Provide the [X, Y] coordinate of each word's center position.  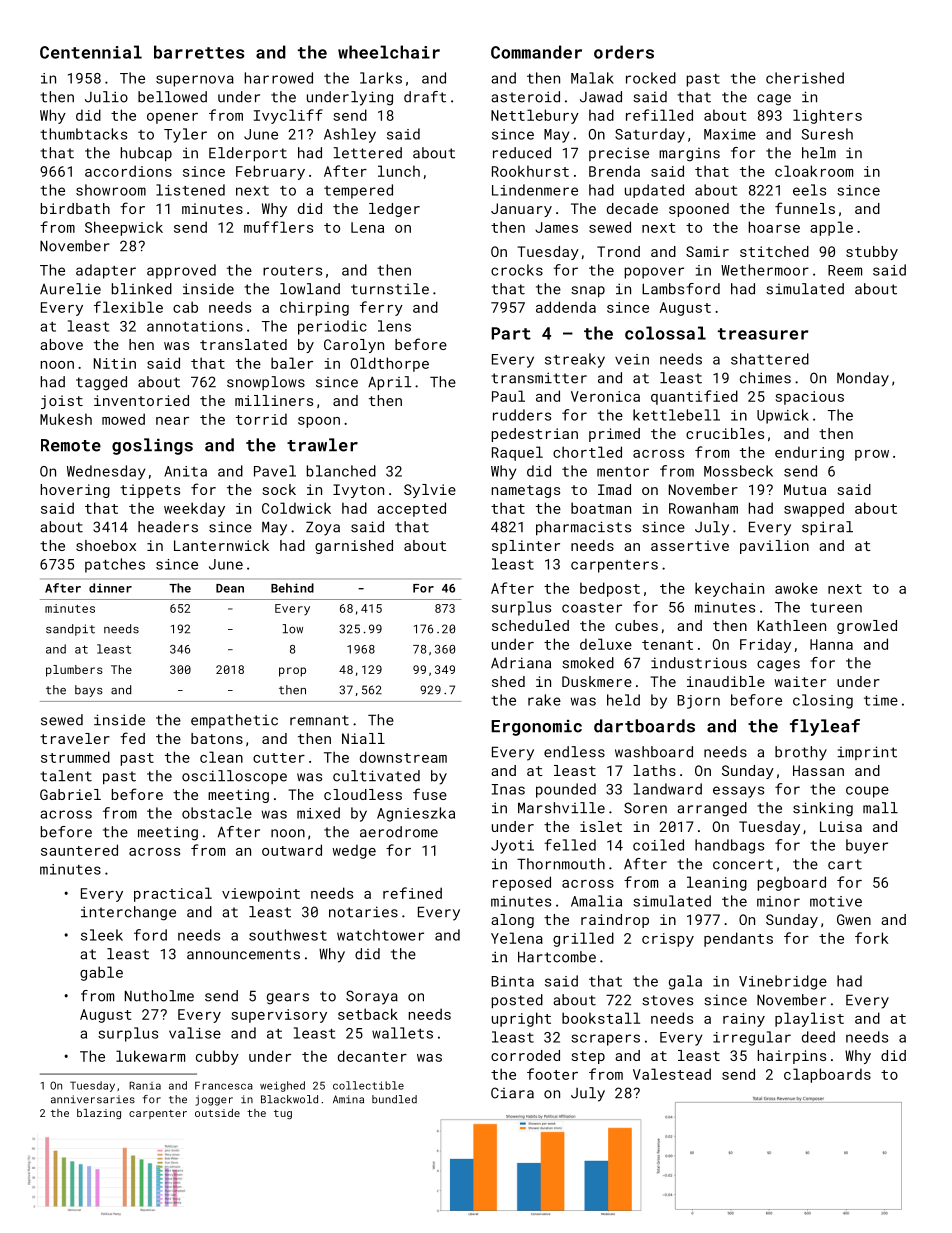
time [881, 700]
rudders [522, 415]
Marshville [561, 808]
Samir [707, 251]
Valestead [672, 1074]
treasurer [763, 334]
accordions [128, 171]
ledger [394, 210]
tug [283, 1114]
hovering [75, 491]
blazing [99, 1114]
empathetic [234, 721]
